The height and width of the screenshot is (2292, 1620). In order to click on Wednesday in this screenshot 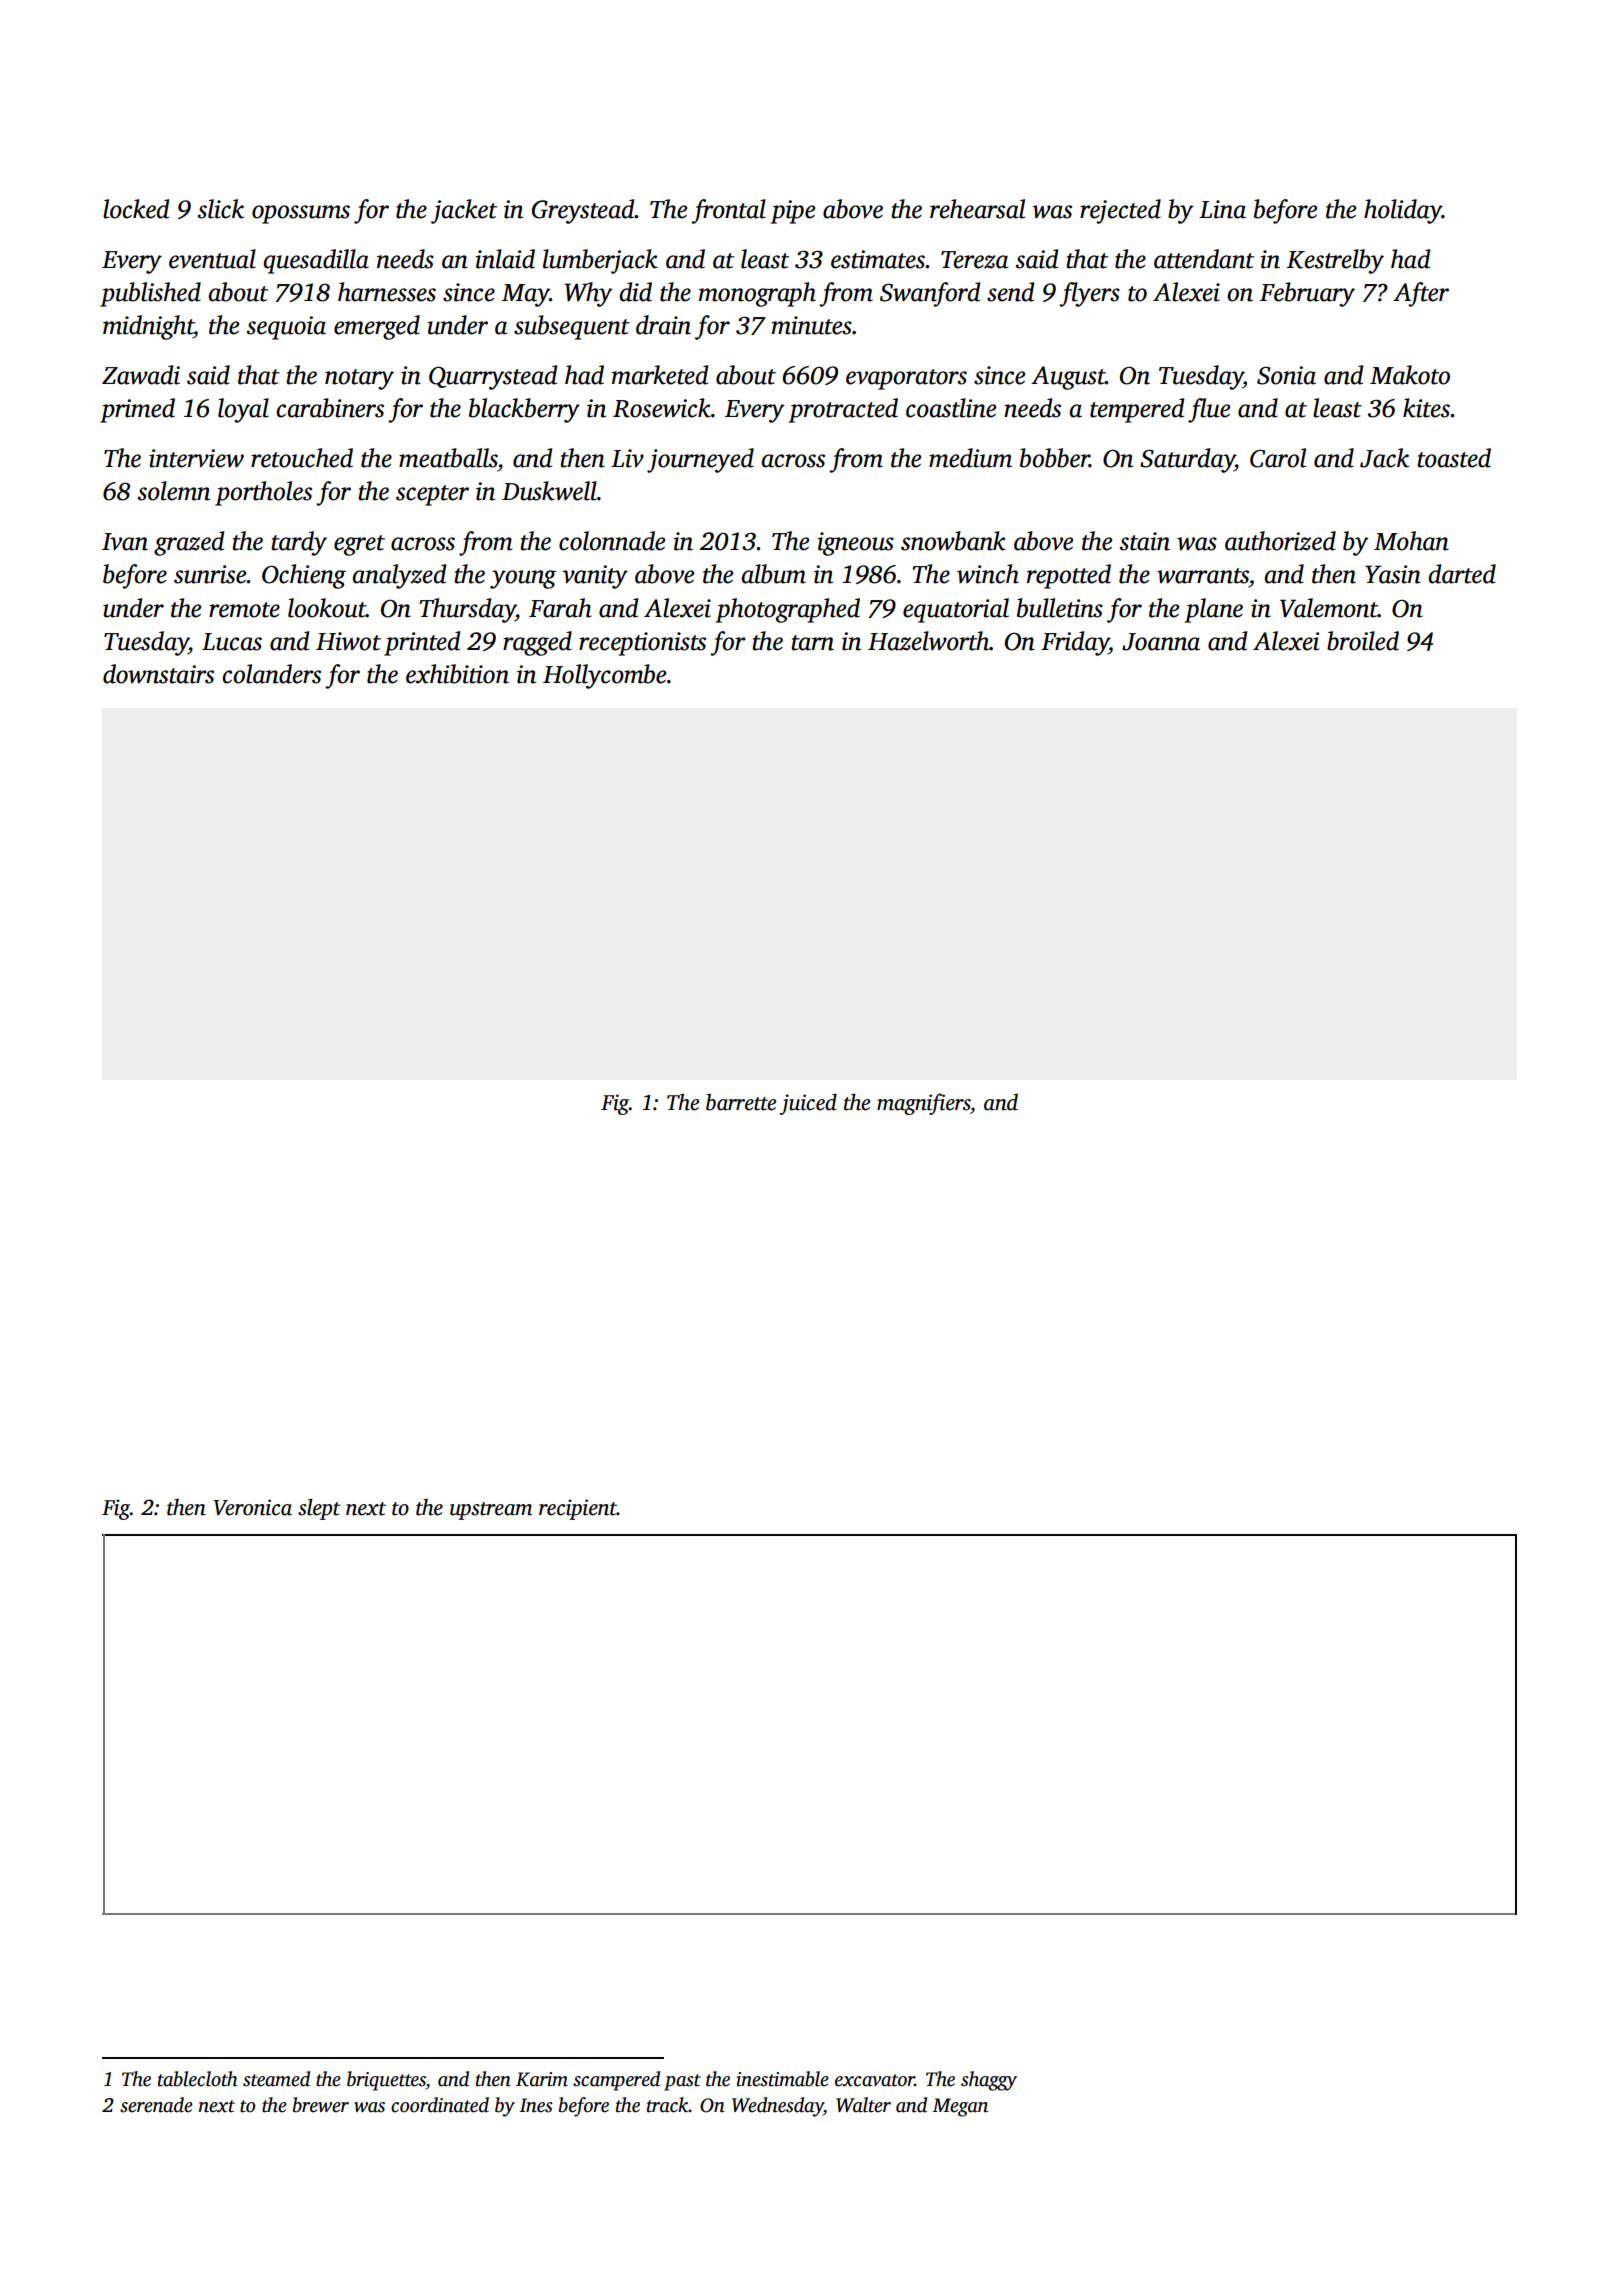, I will do `click(778, 2107)`.
